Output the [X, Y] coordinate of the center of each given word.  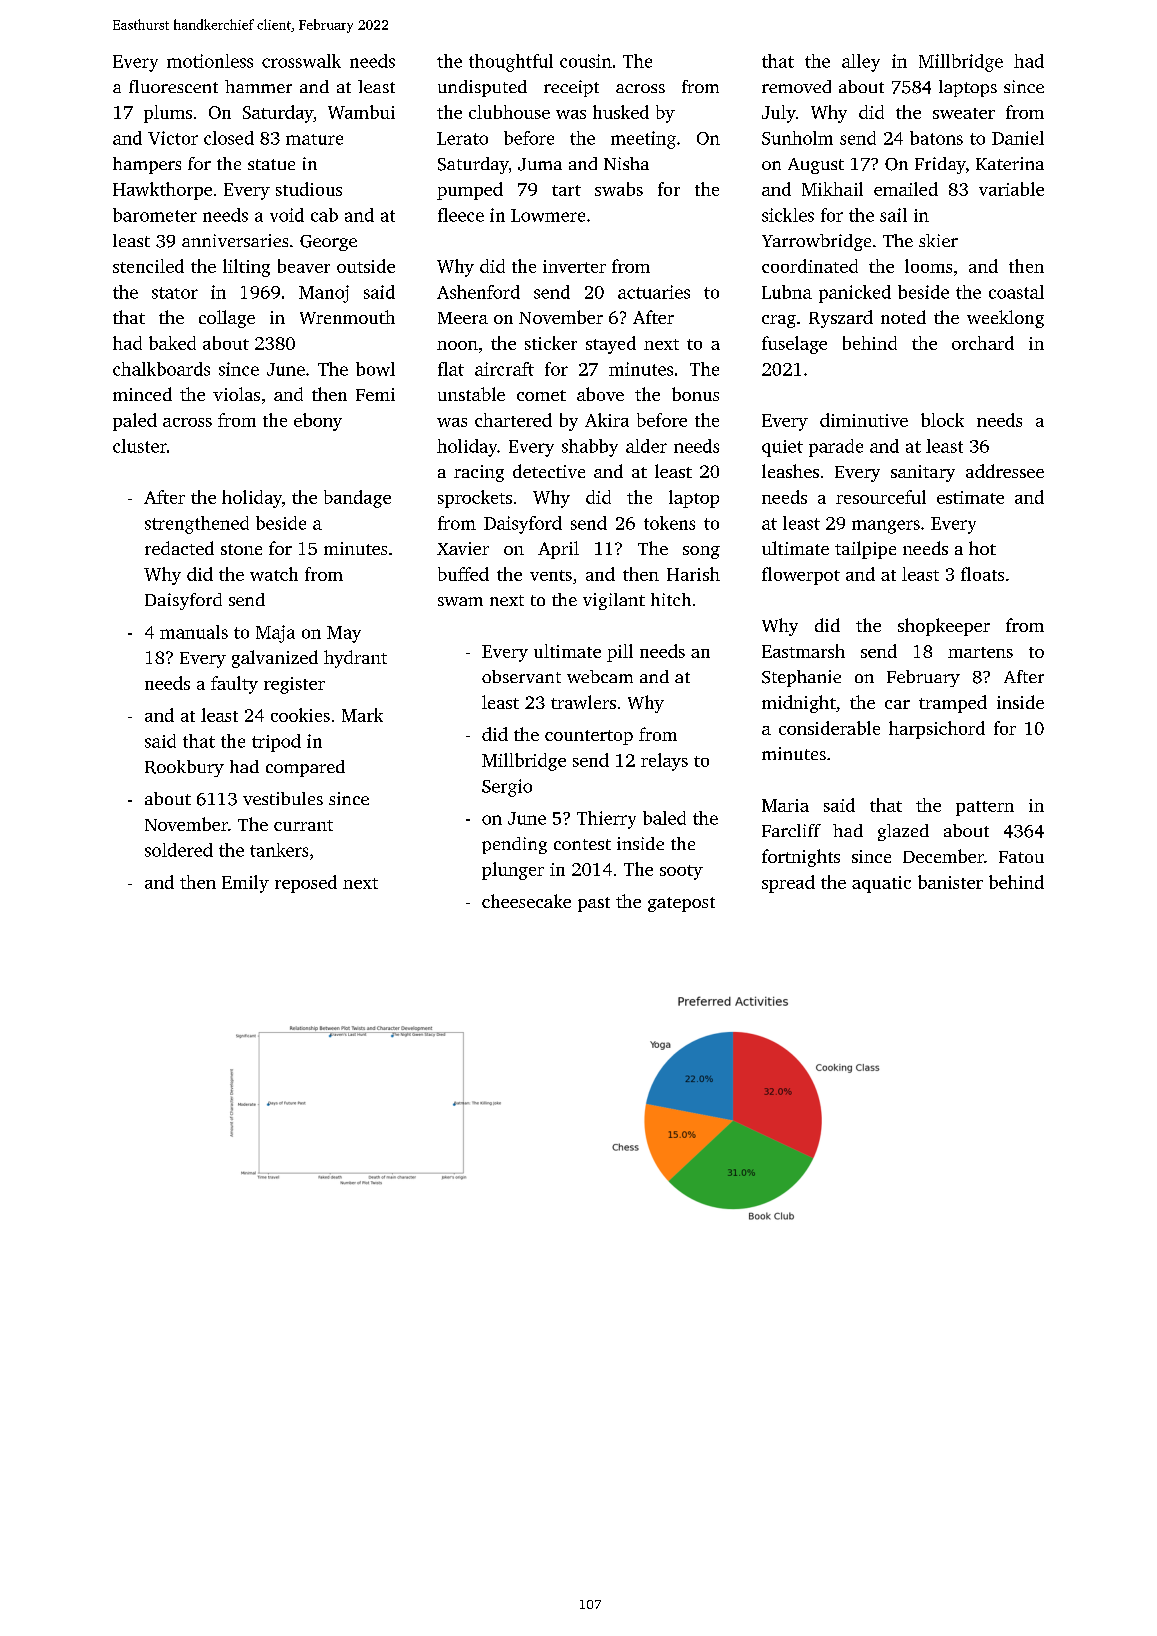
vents [551, 575]
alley [861, 63]
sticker [551, 343]
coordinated [810, 266]
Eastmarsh [803, 651]
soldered [179, 850]
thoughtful [511, 63]
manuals [194, 632]
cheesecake [526, 901]
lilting [246, 268]
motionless [210, 61]
